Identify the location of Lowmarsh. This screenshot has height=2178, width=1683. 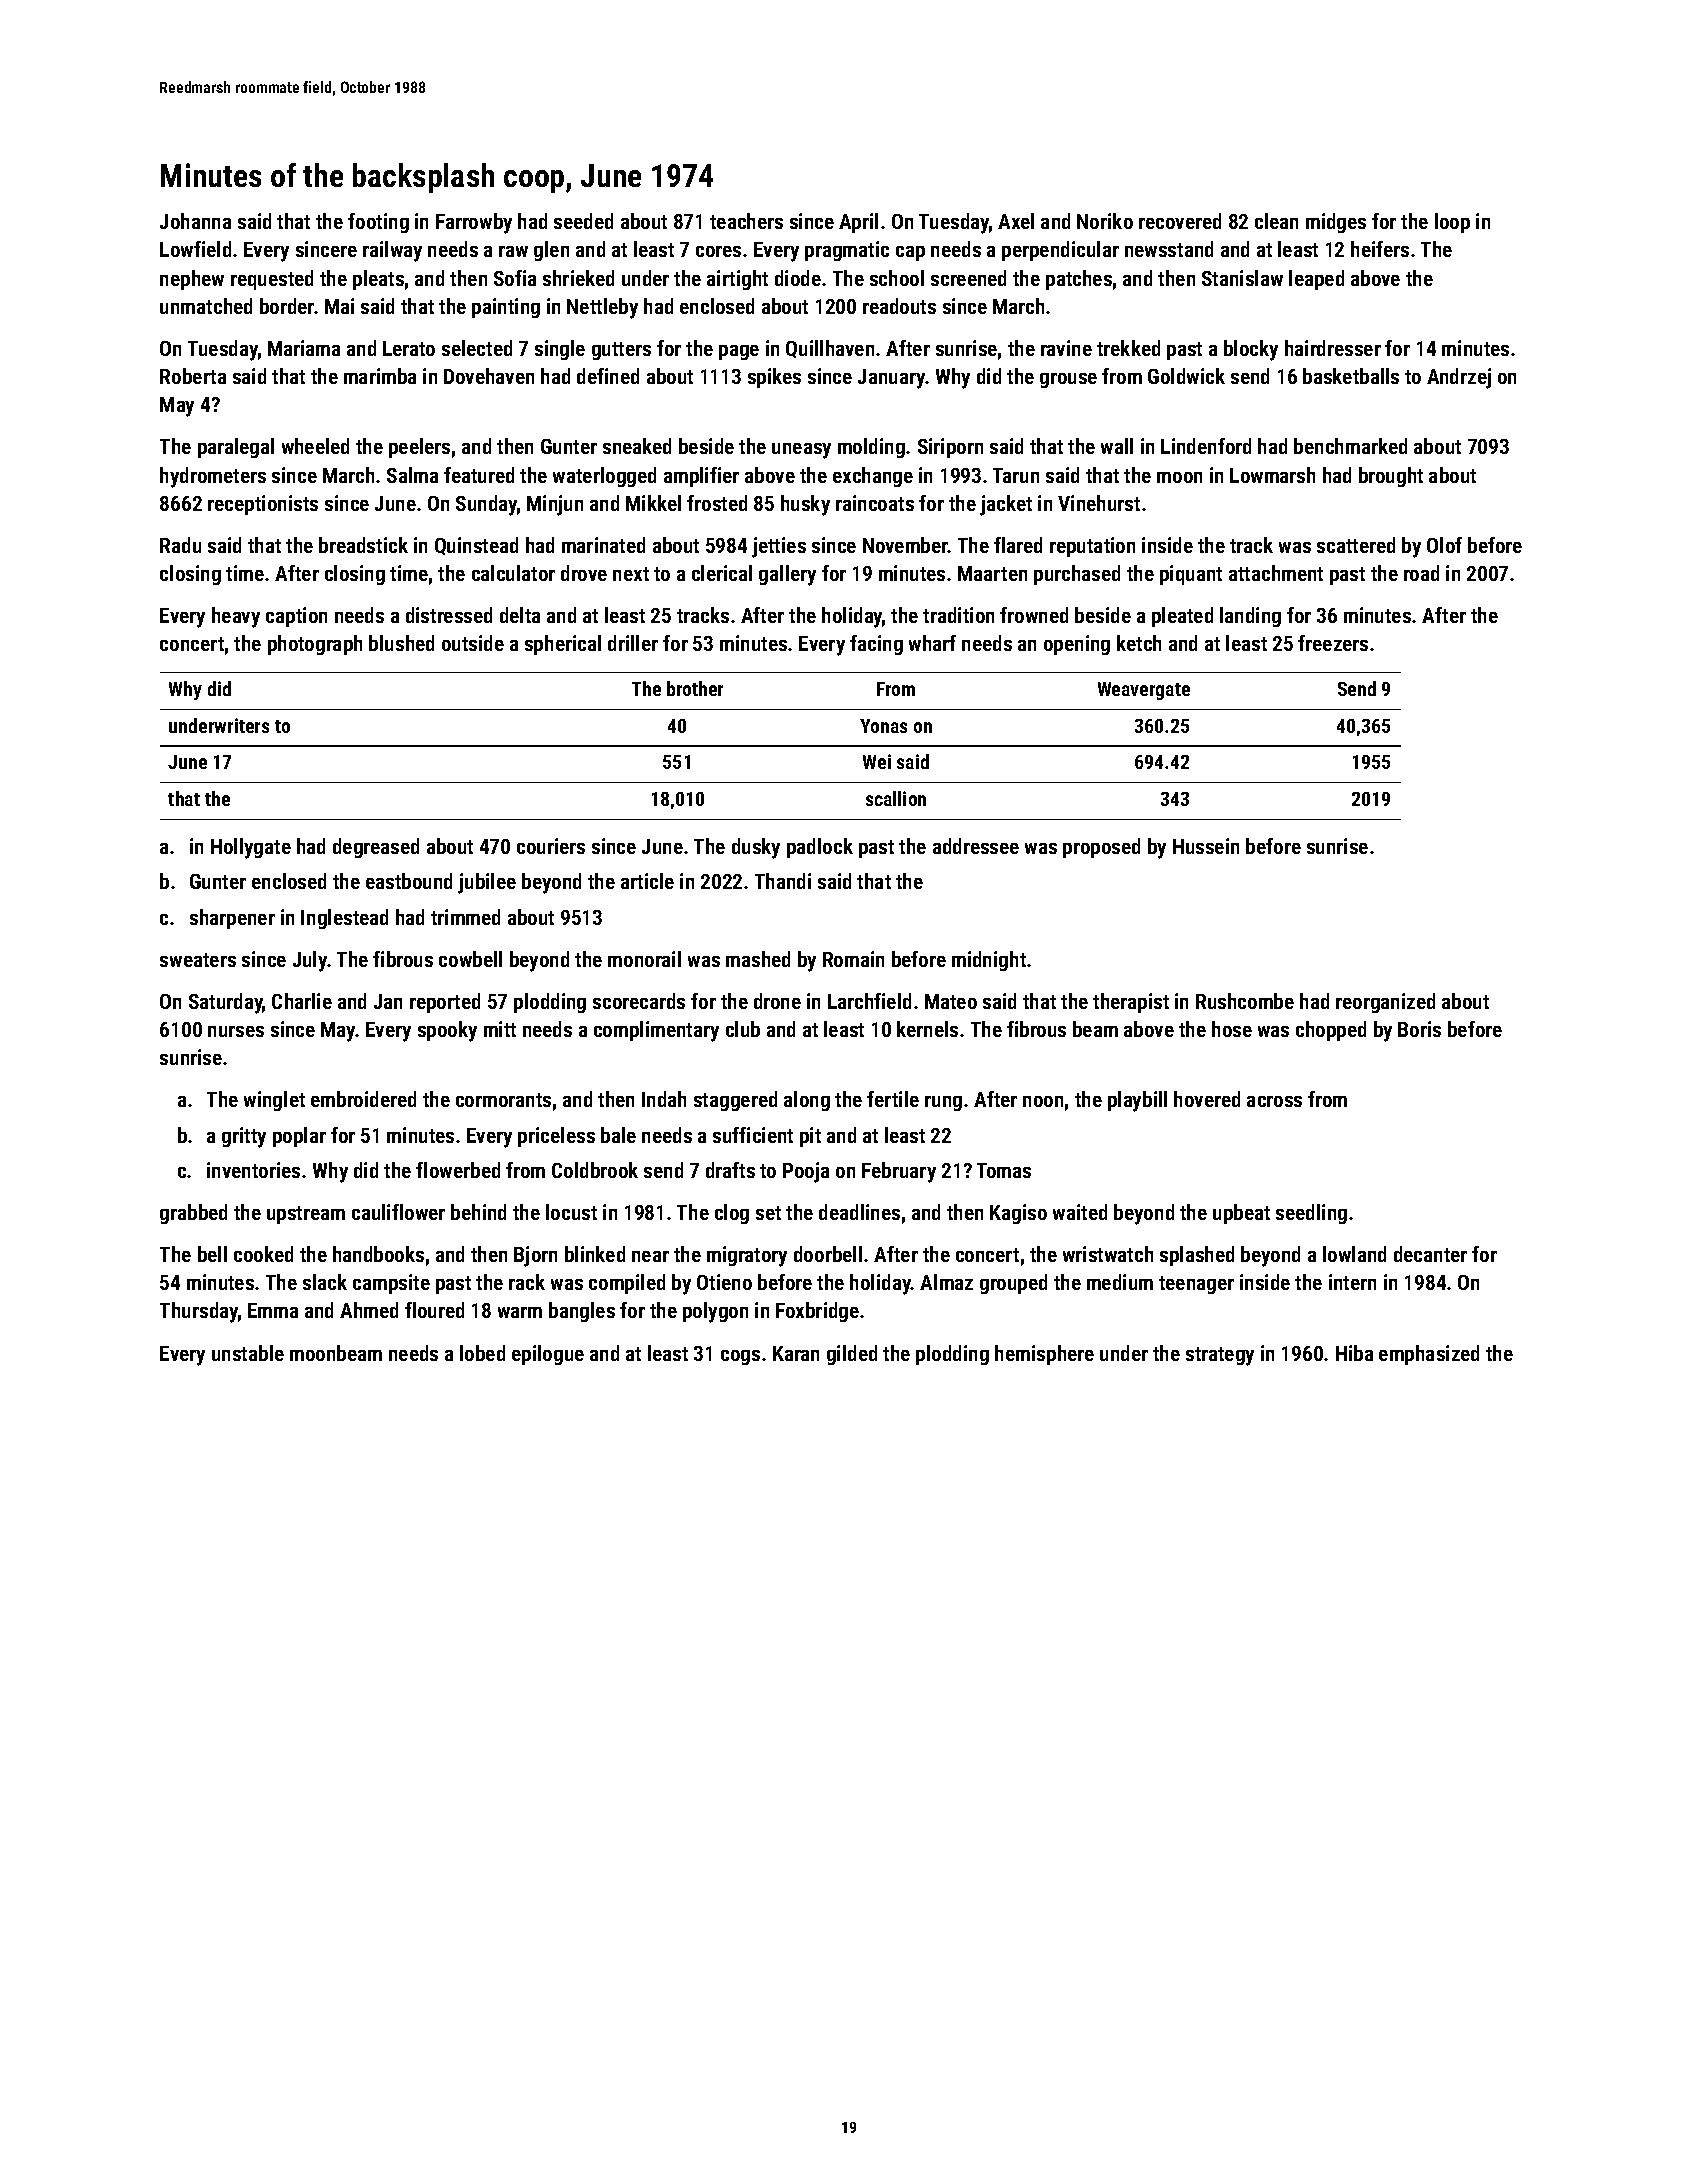
(1272, 475).
